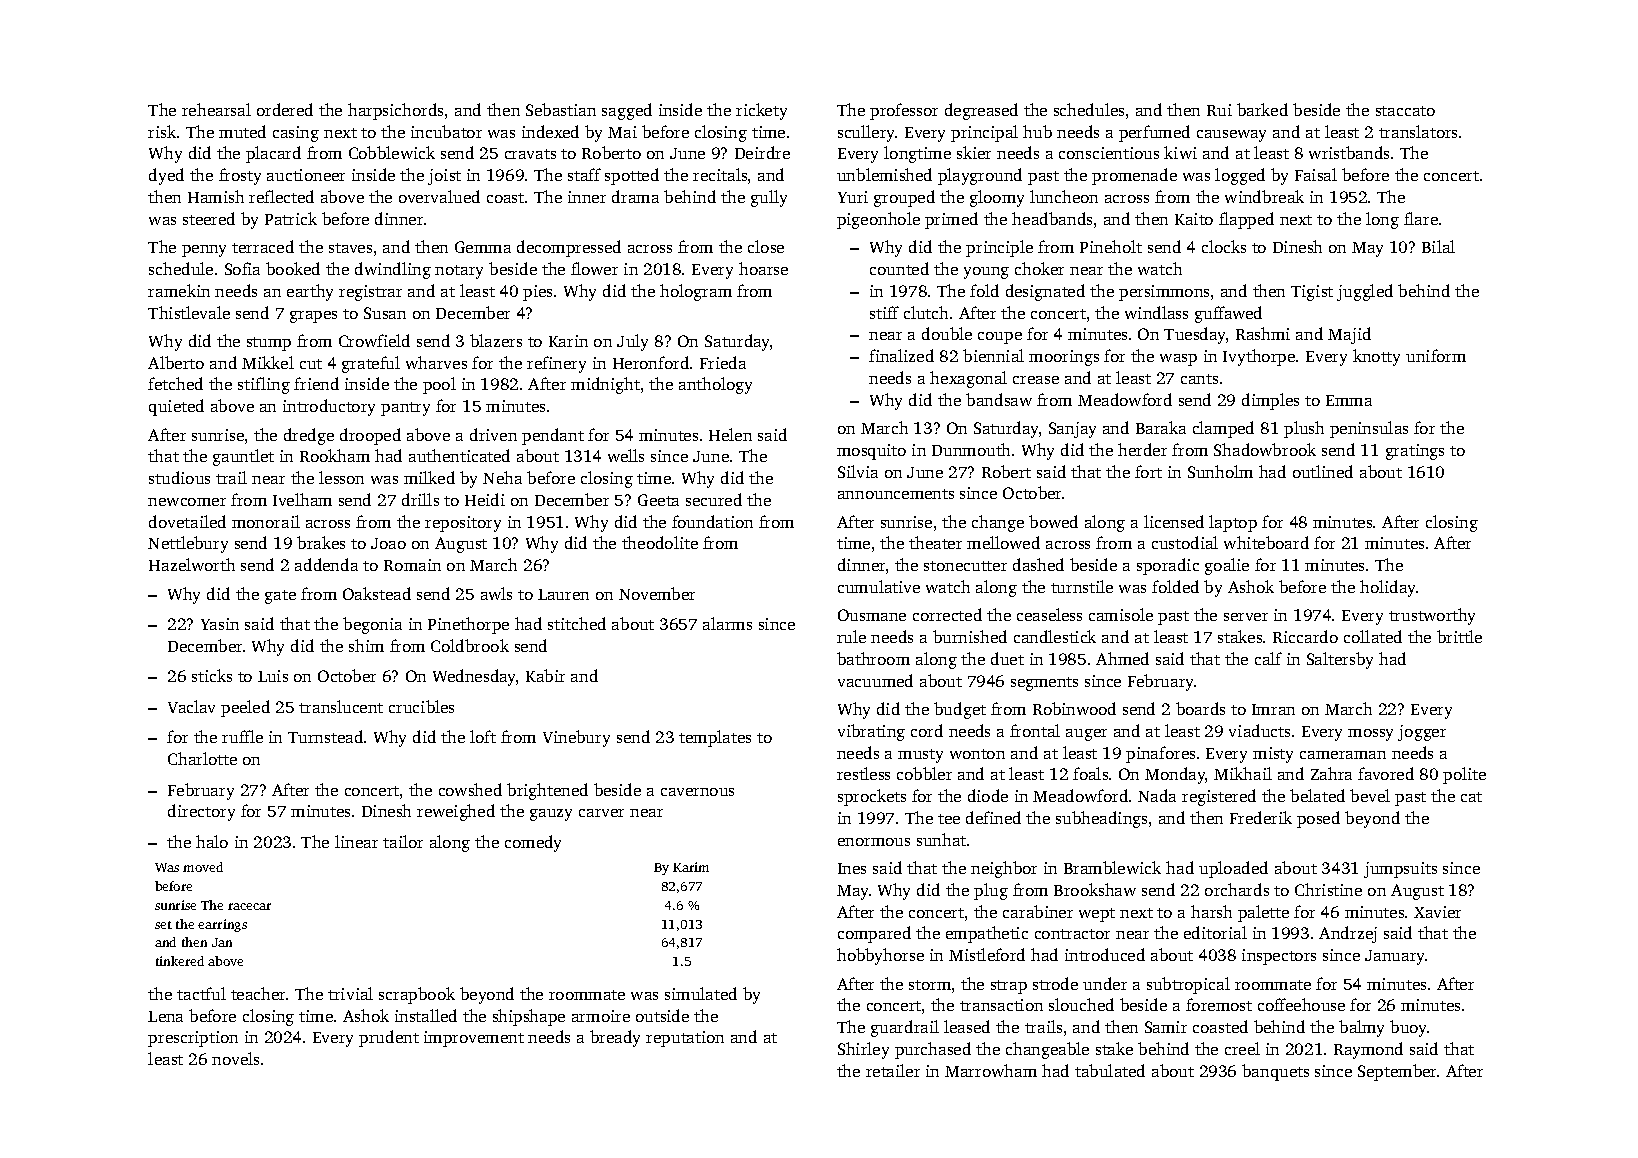 This document has width=1638, height=1158. Describe the element at coordinates (999, 248) in the document. I see `principle` at that location.
